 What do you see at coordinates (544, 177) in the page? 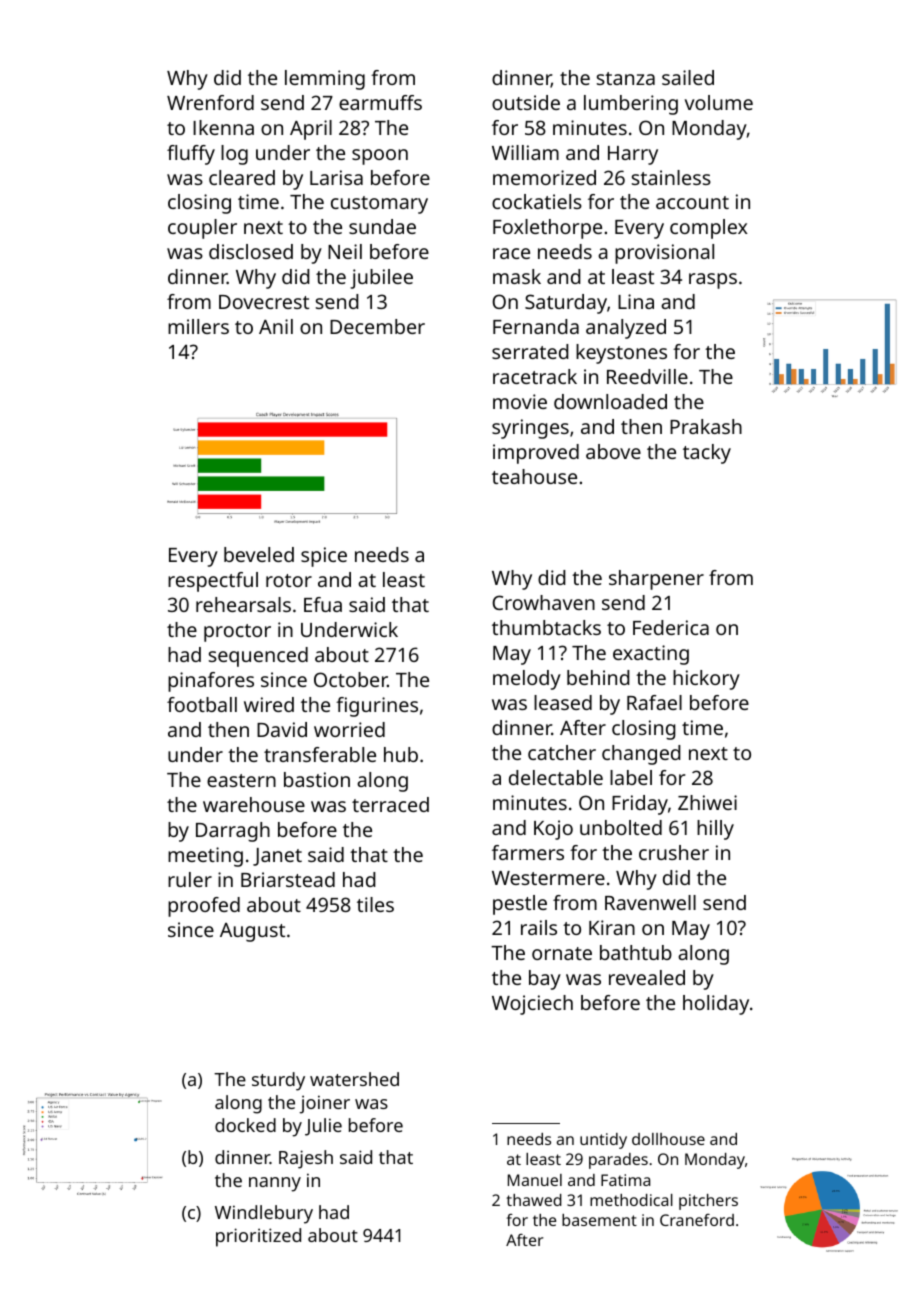
I see `memorized` at bounding box center [544, 177].
